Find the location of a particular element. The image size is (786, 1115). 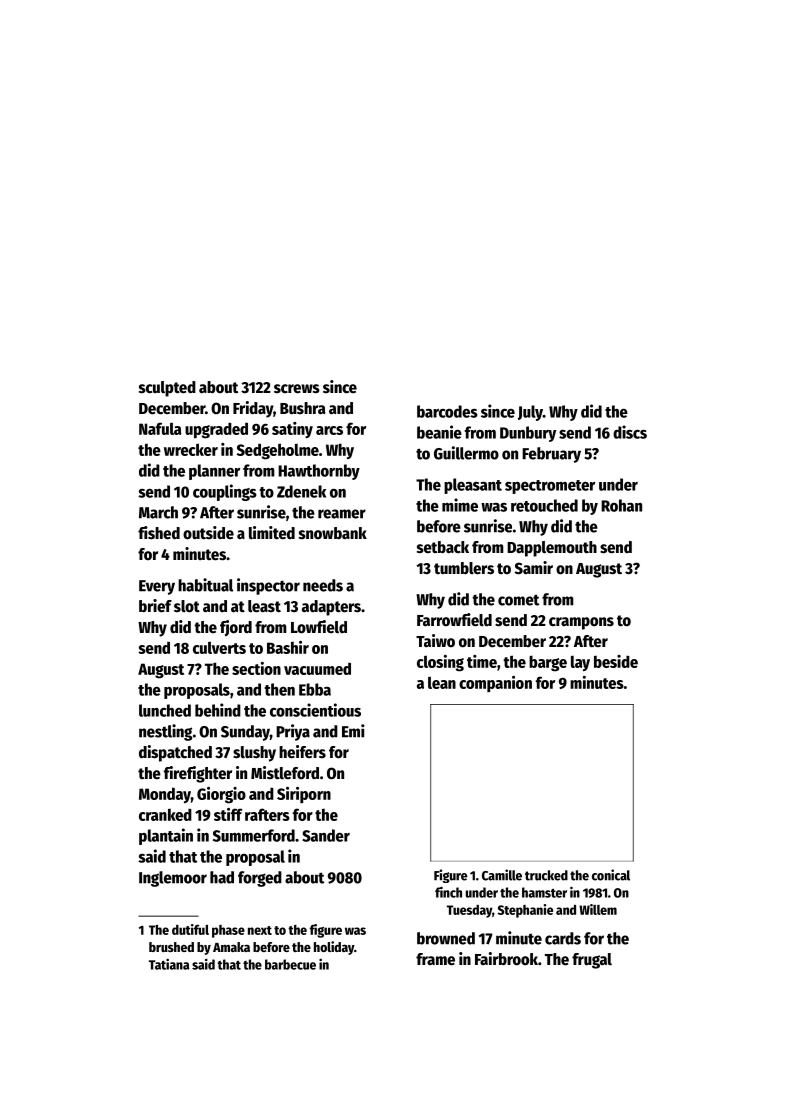

Samir is located at coordinates (534, 568).
